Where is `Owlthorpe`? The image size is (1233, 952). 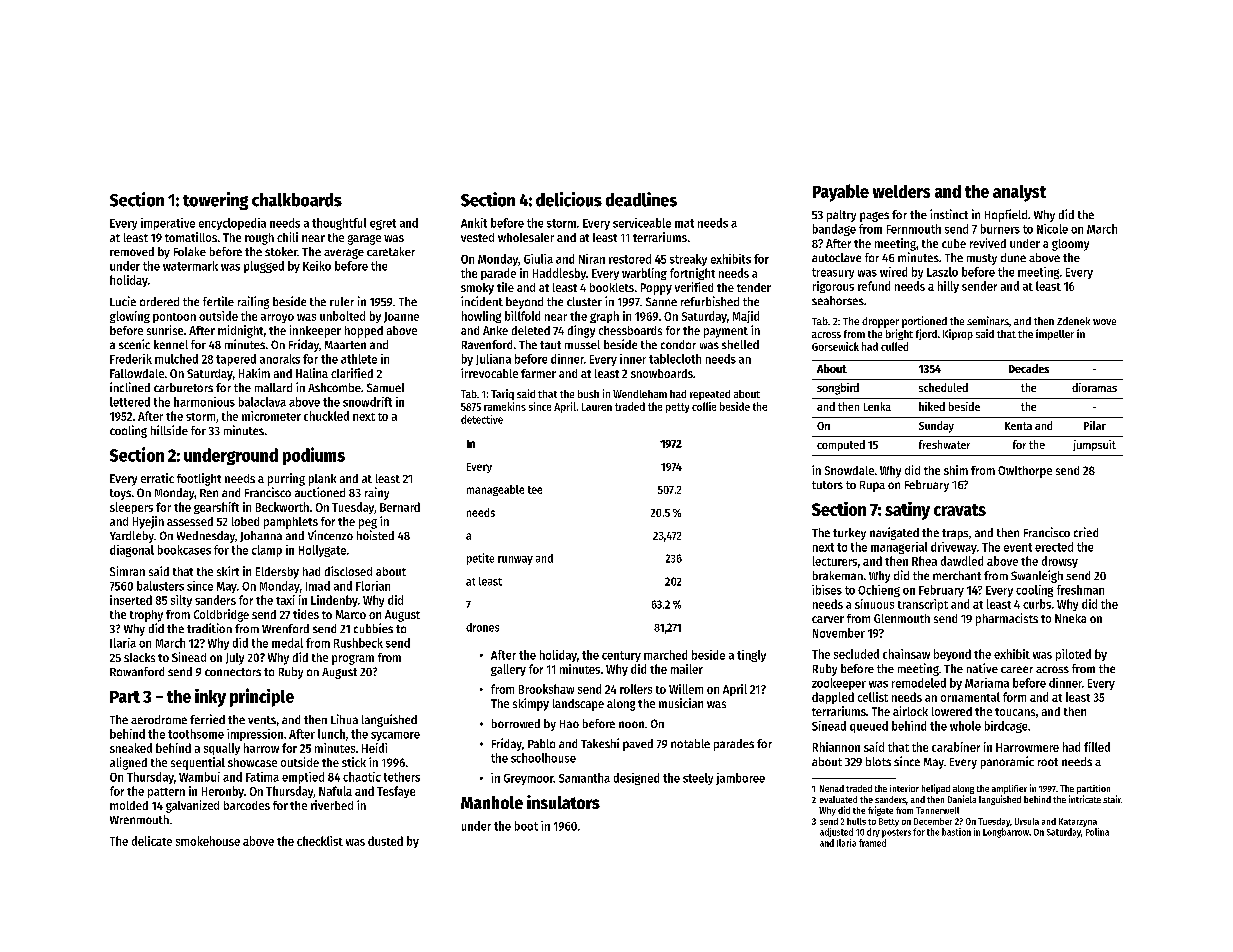 Owlthorpe is located at coordinates (1025, 472).
